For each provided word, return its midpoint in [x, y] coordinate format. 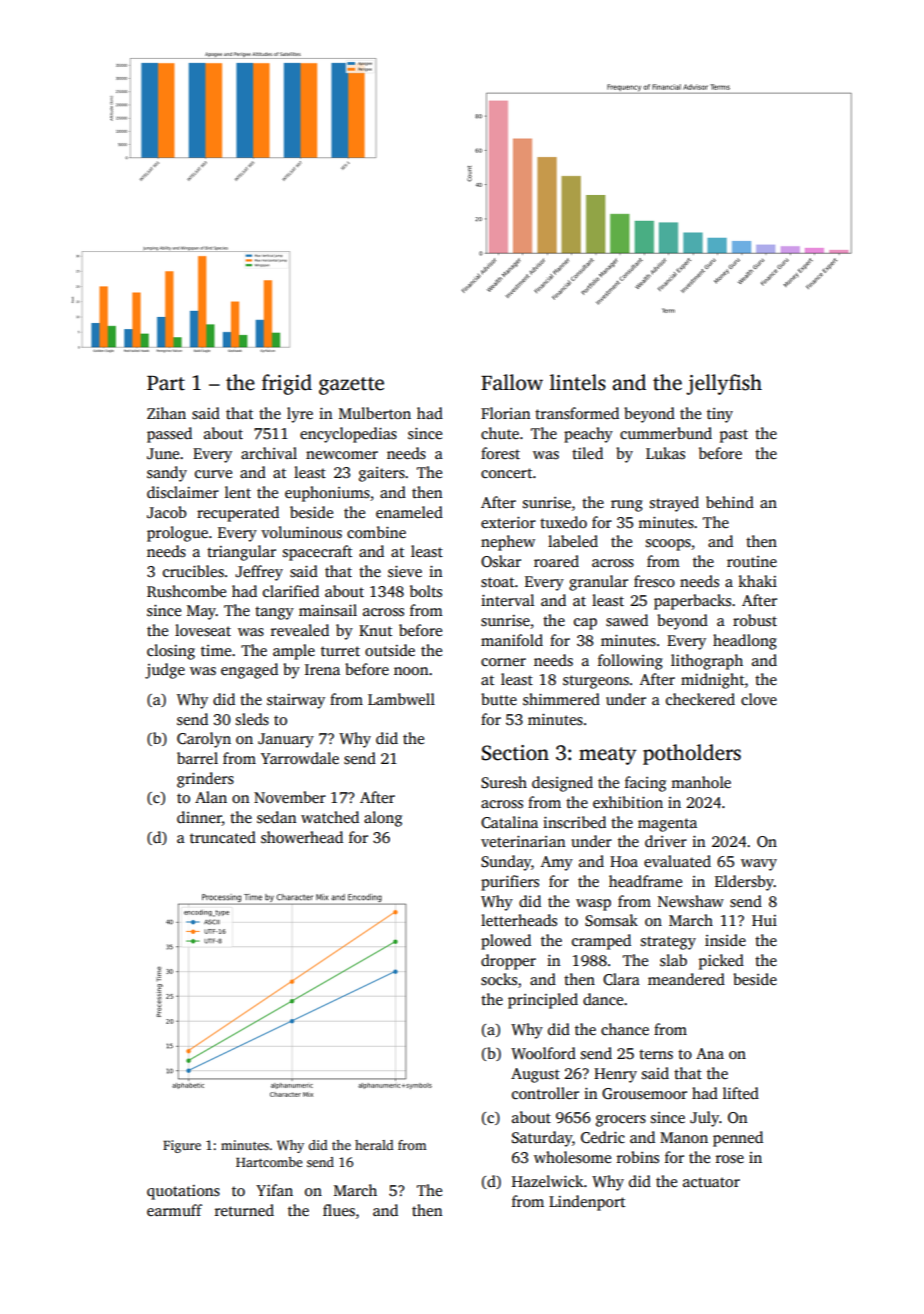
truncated [223, 837]
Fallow [512, 382]
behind [730, 502]
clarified [291, 591]
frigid [287, 384]
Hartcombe [269, 1162]
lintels [578, 382]
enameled [409, 512]
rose [730, 1159]
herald [374, 1145]
